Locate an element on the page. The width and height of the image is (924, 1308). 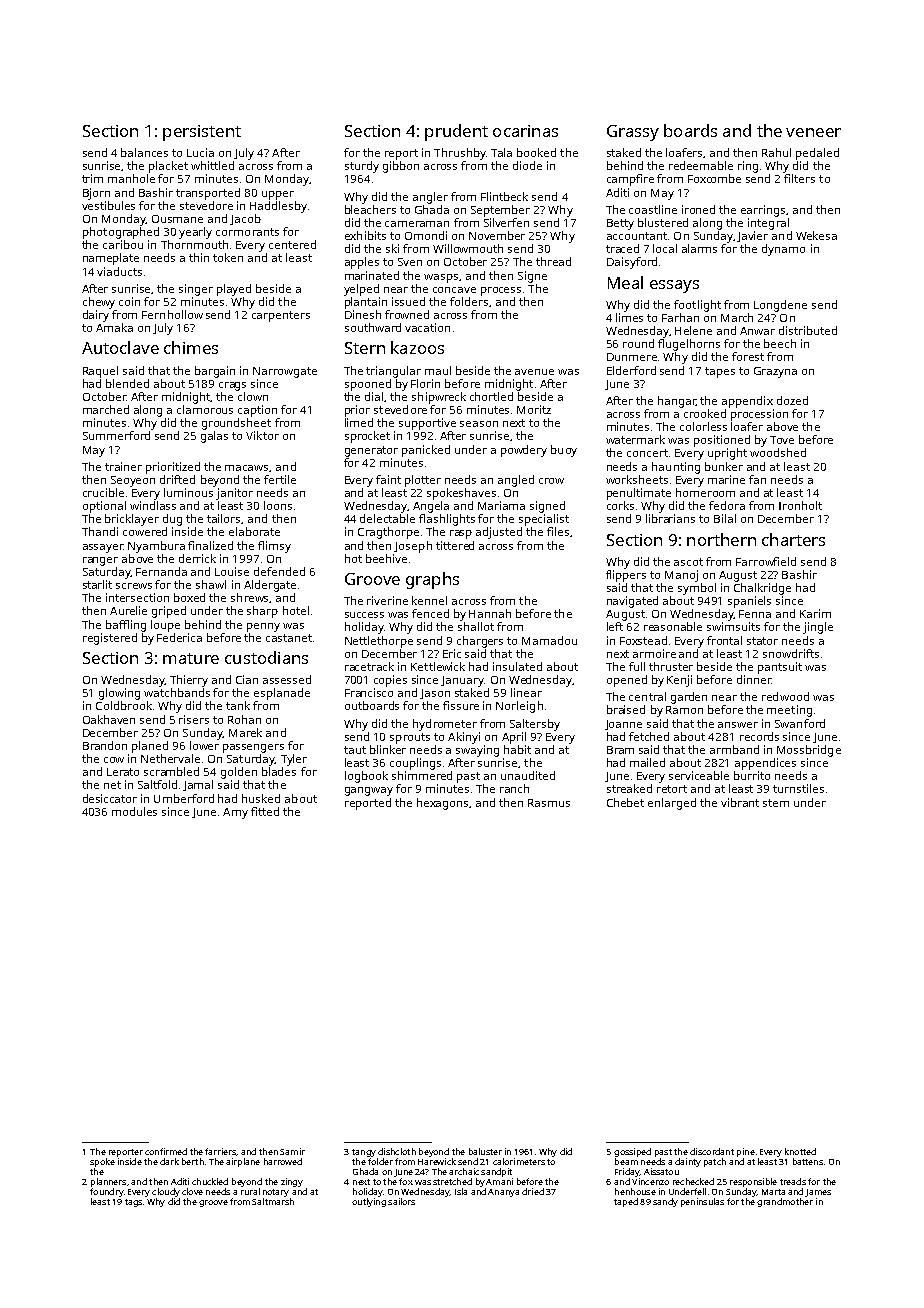
Samir is located at coordinates (292, 1151).
